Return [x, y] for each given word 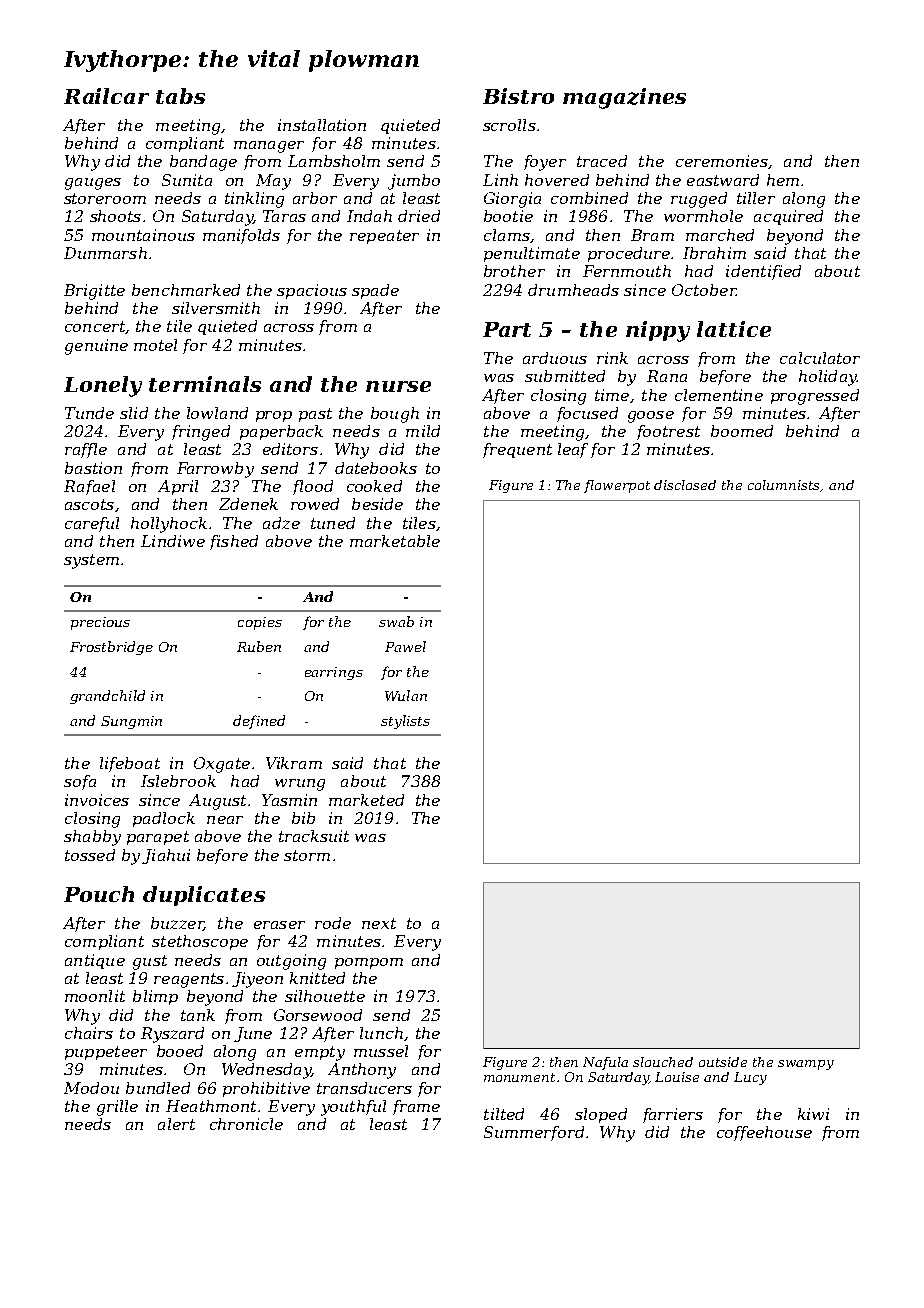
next [379, 923]
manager [269, 147]
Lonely [103, 386]
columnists [783, 485]
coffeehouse [764, 1133]
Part [507, 329]
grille [117, 1108]
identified [763, 272]
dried [419, 216]
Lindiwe [173, 541]
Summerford [534, 1133]
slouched [663, 1062]
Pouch [99, 894]
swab [396, 621]
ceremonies [722, 161]
